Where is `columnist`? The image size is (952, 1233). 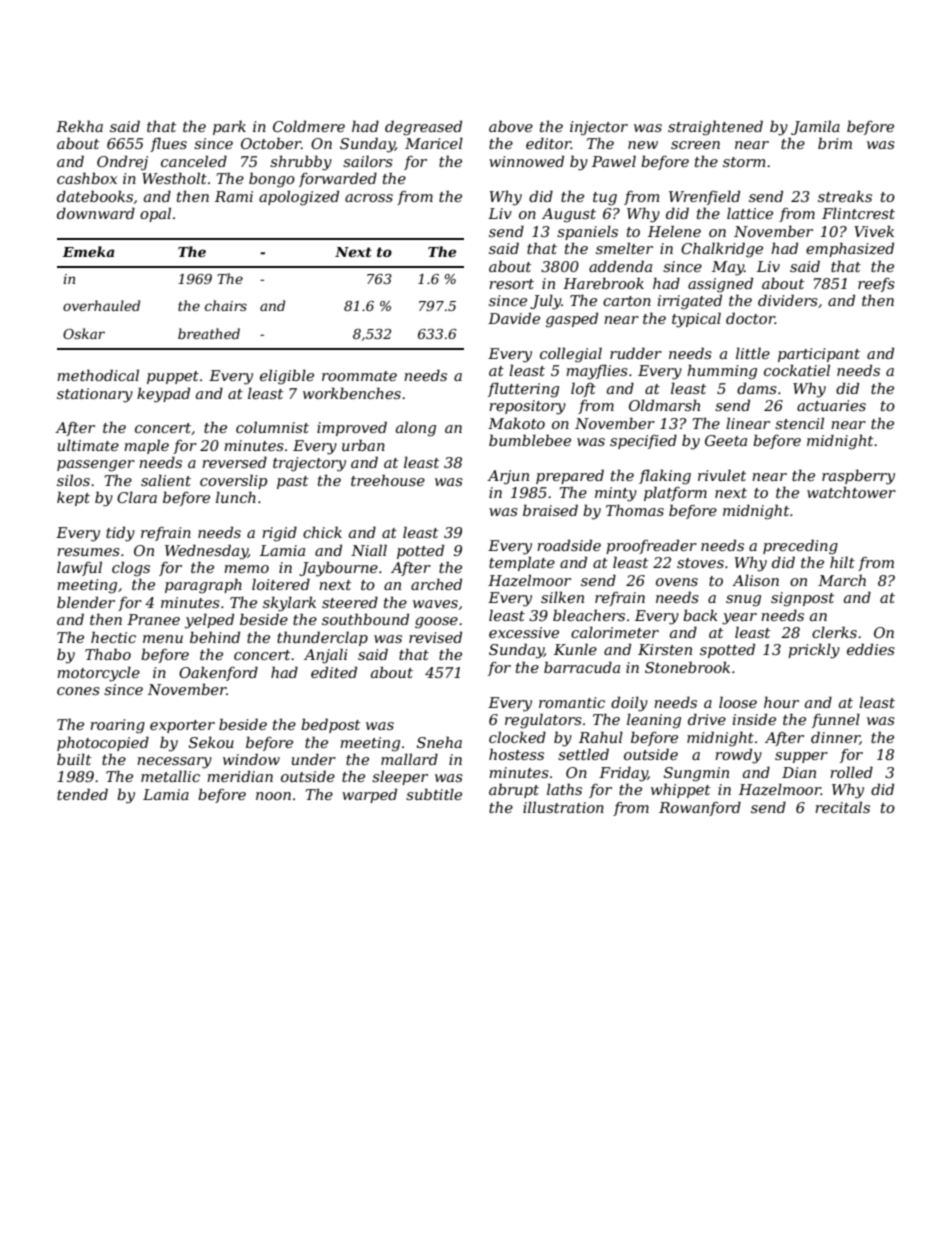 columnist is located at coordinates (272, 427).
